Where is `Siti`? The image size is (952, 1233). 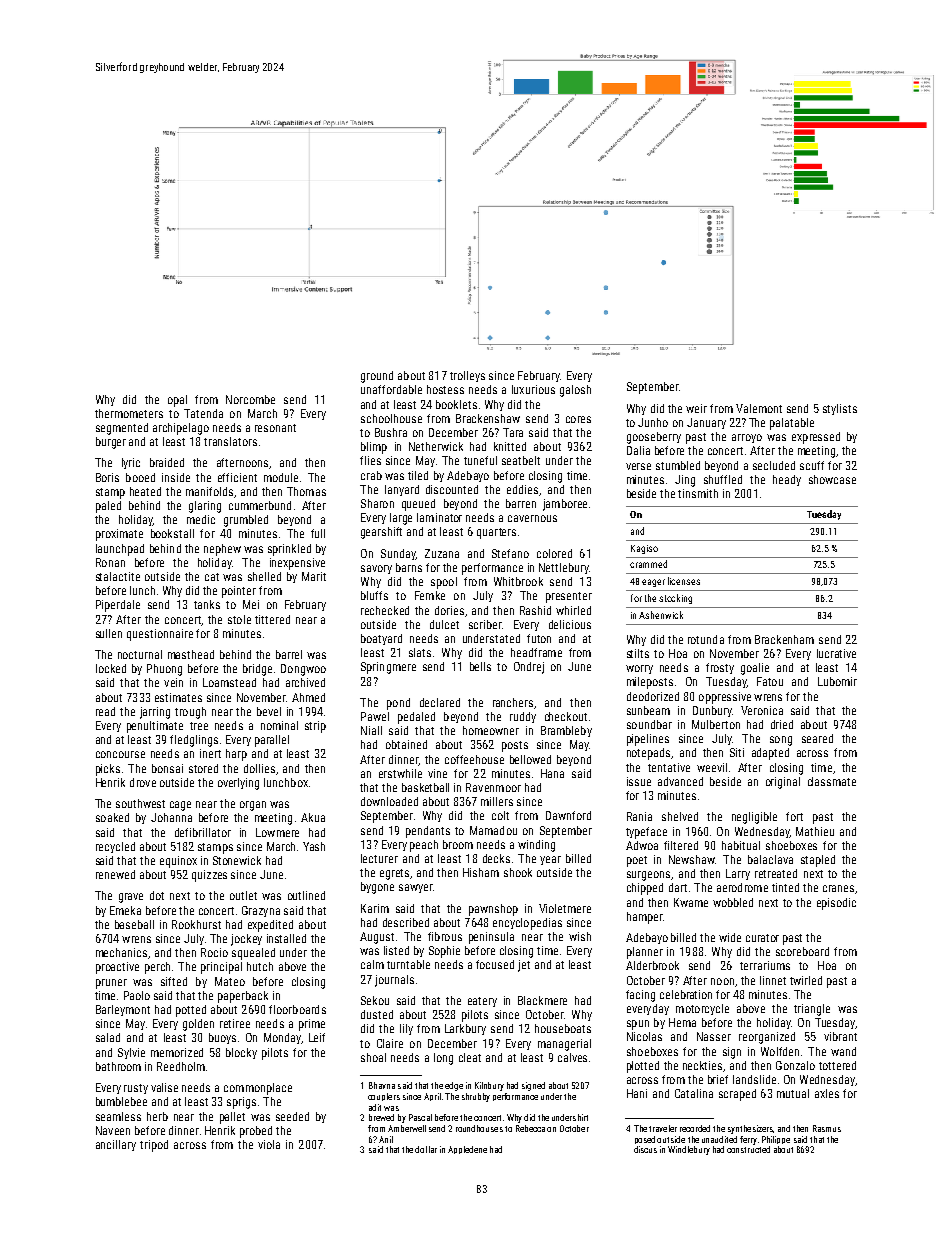 Siti is located at coordinates (737, 752).
